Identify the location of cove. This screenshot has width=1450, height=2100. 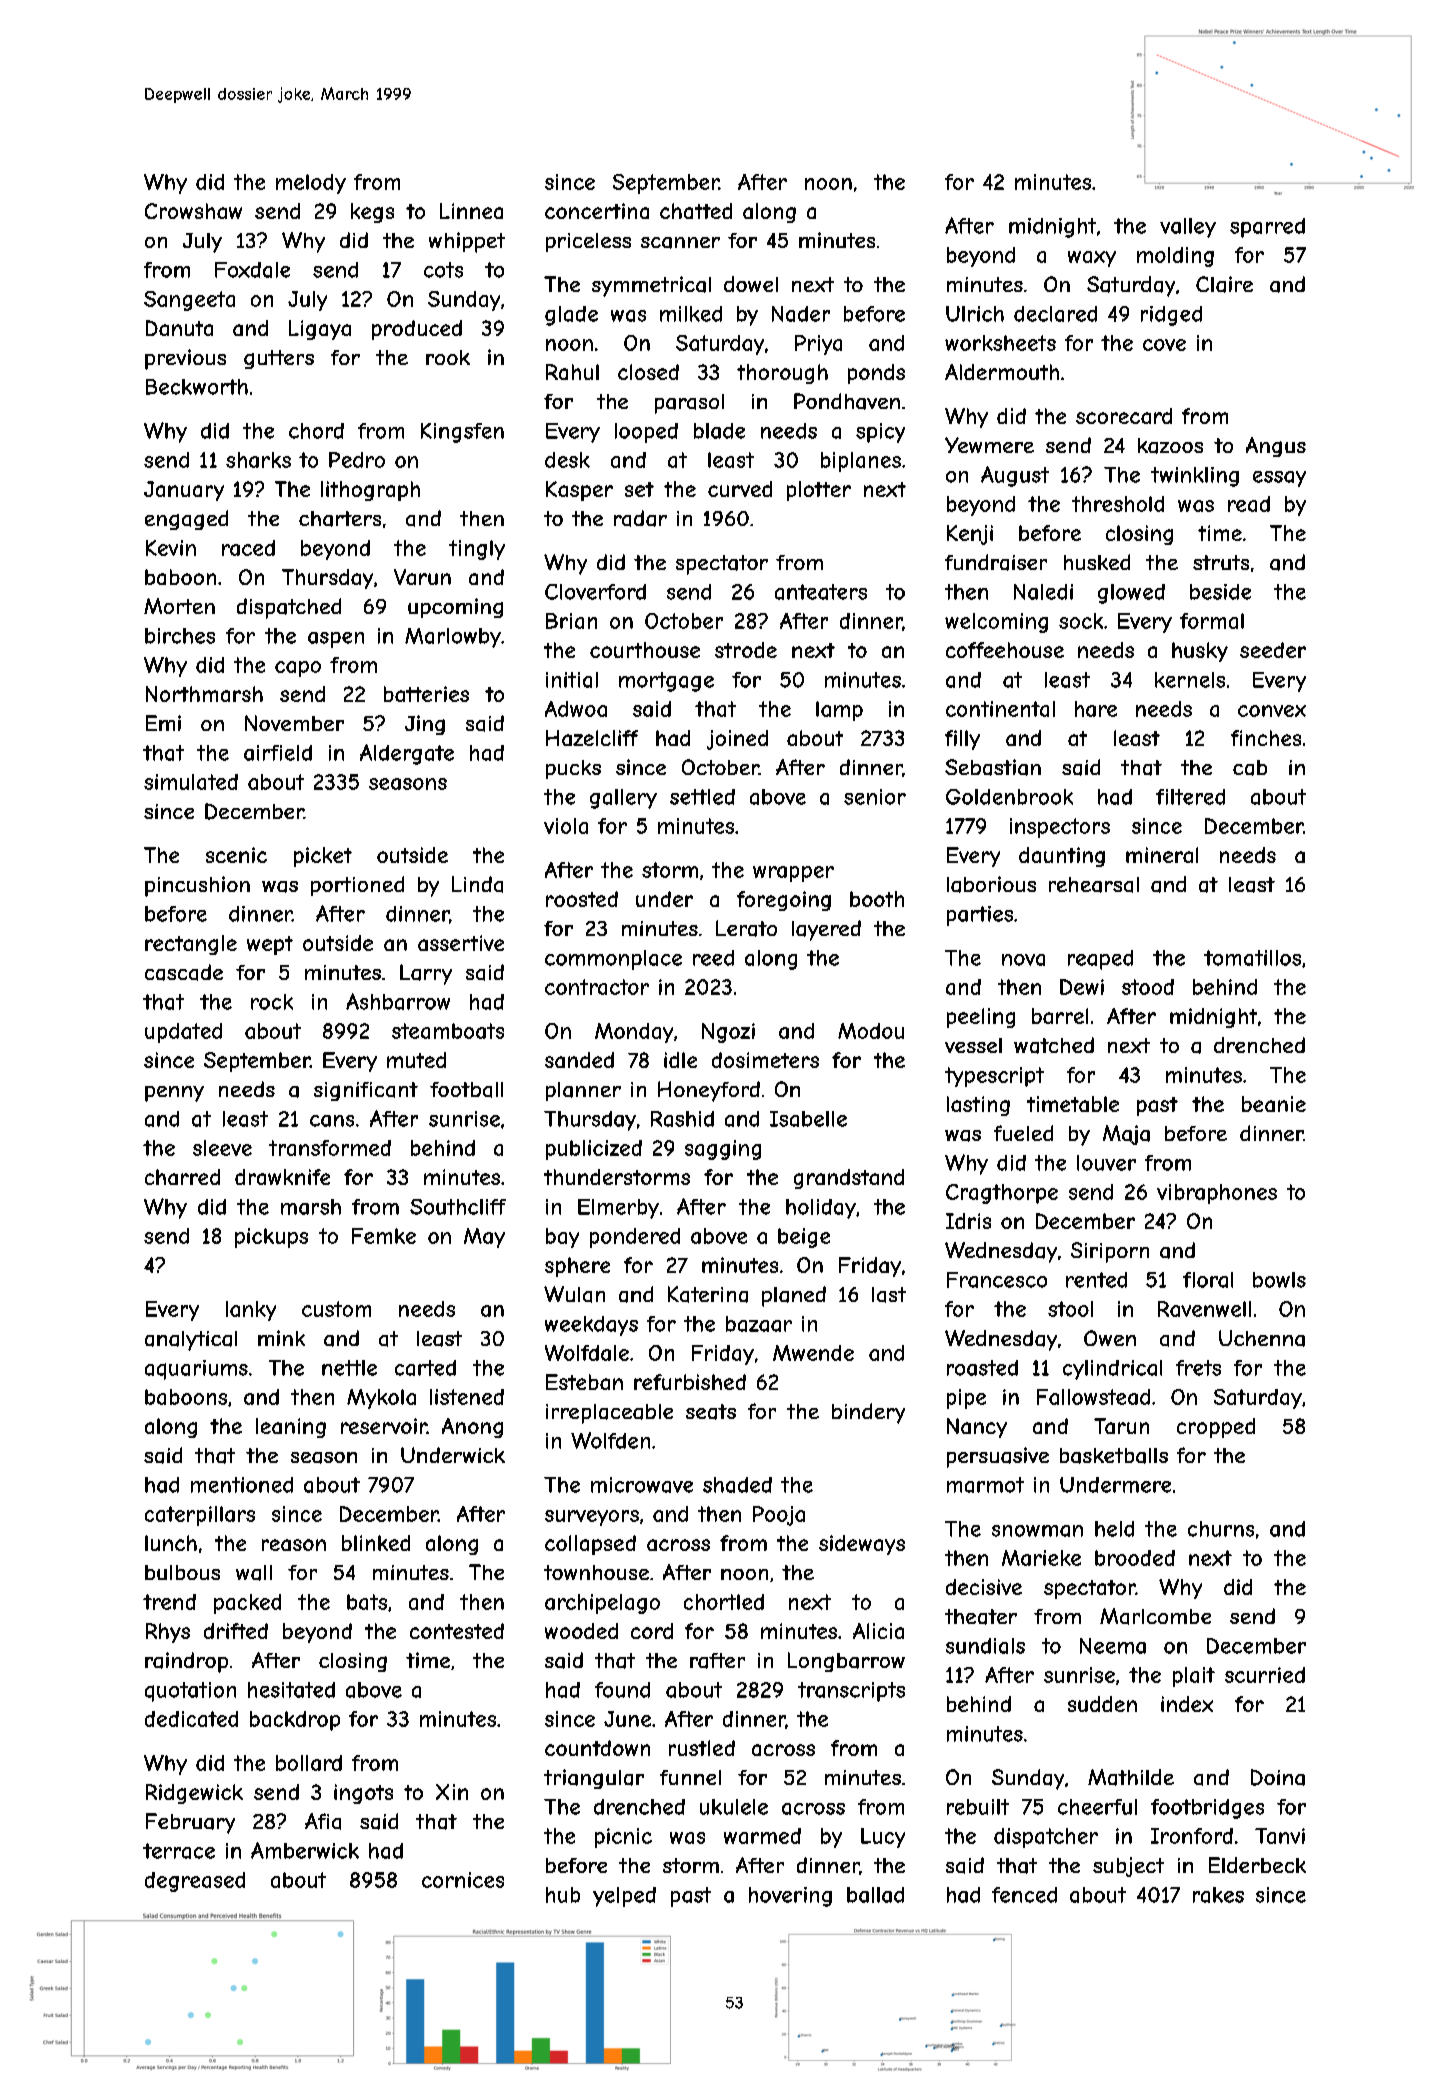
(1164, 345).
